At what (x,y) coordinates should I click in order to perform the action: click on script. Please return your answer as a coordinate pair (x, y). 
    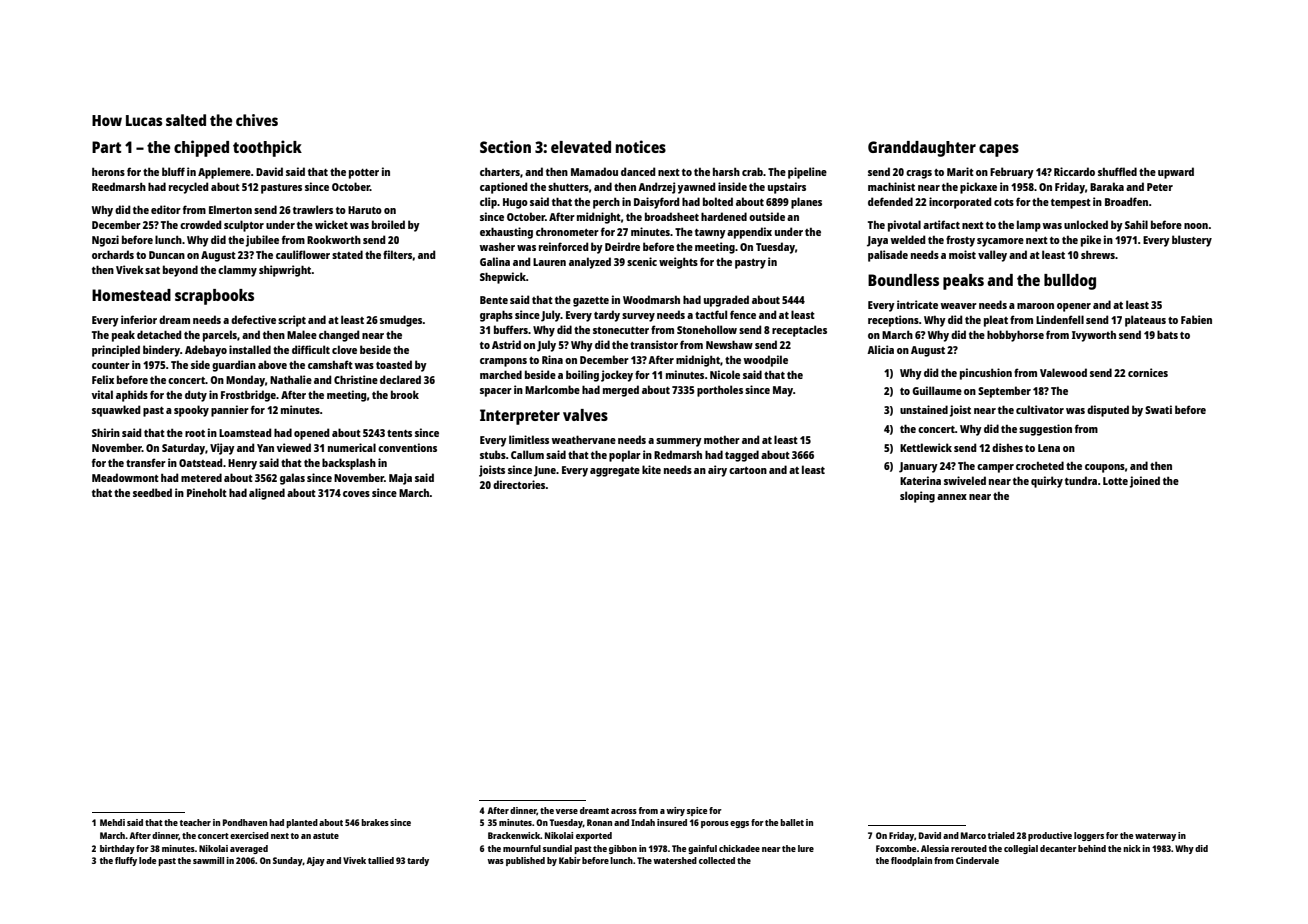
    Looking at the image, I should click on (292, 321).
